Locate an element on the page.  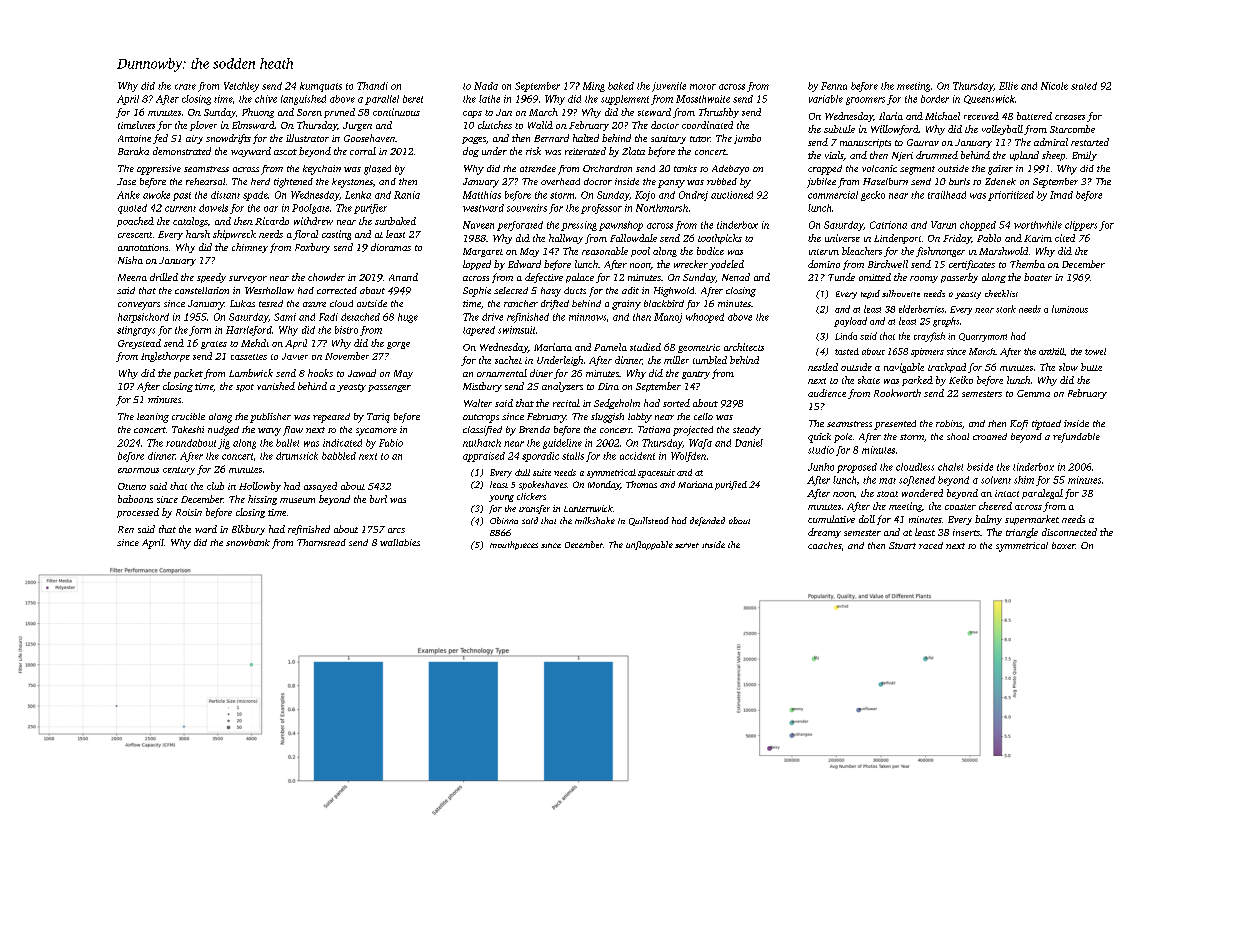
caps is located at coordinates (472, 114).
